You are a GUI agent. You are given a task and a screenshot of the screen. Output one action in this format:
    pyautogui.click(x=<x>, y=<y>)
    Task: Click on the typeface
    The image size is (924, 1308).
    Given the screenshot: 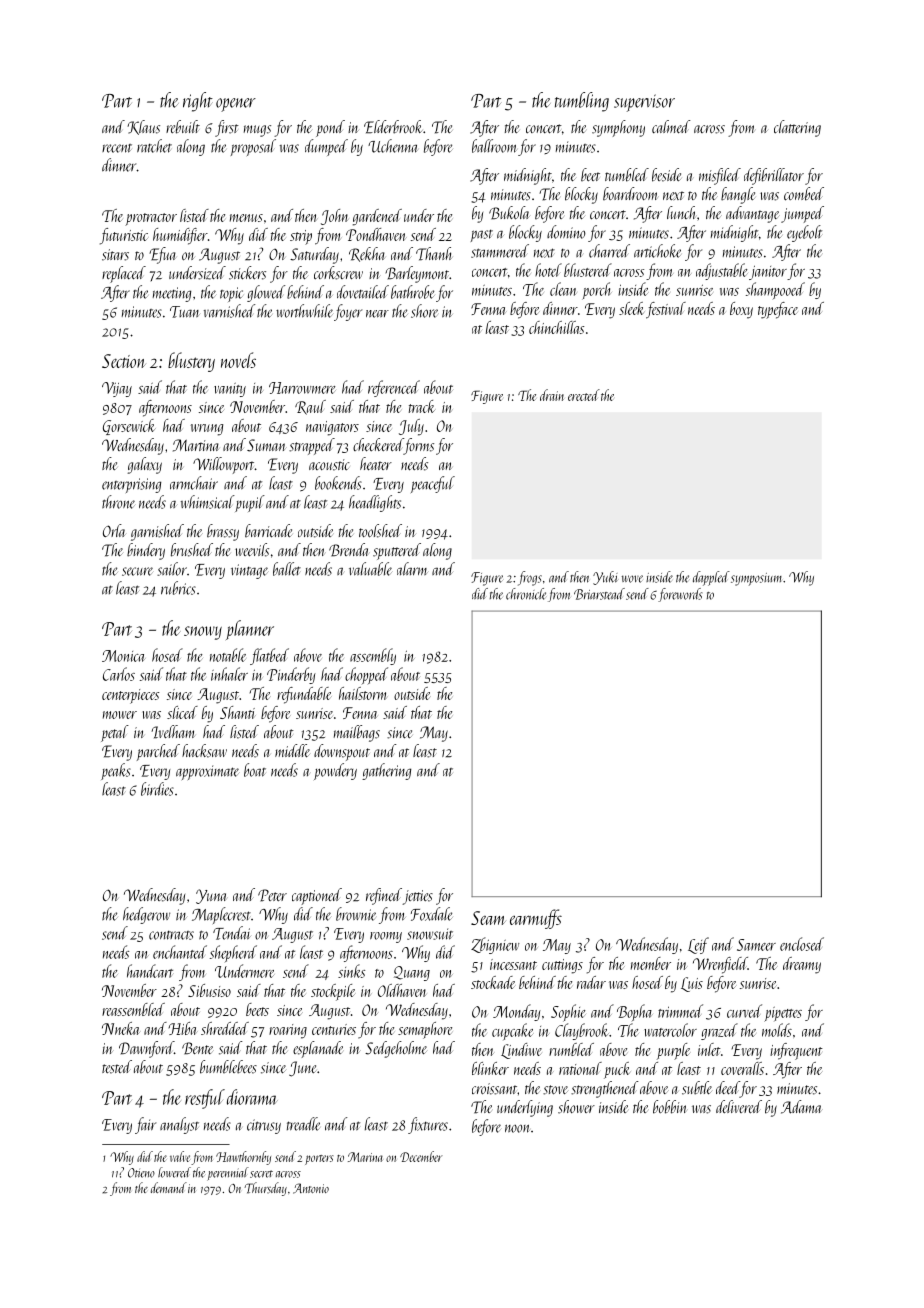 What is the action you would take?
    pyautogui.click(x=778, y=310)
